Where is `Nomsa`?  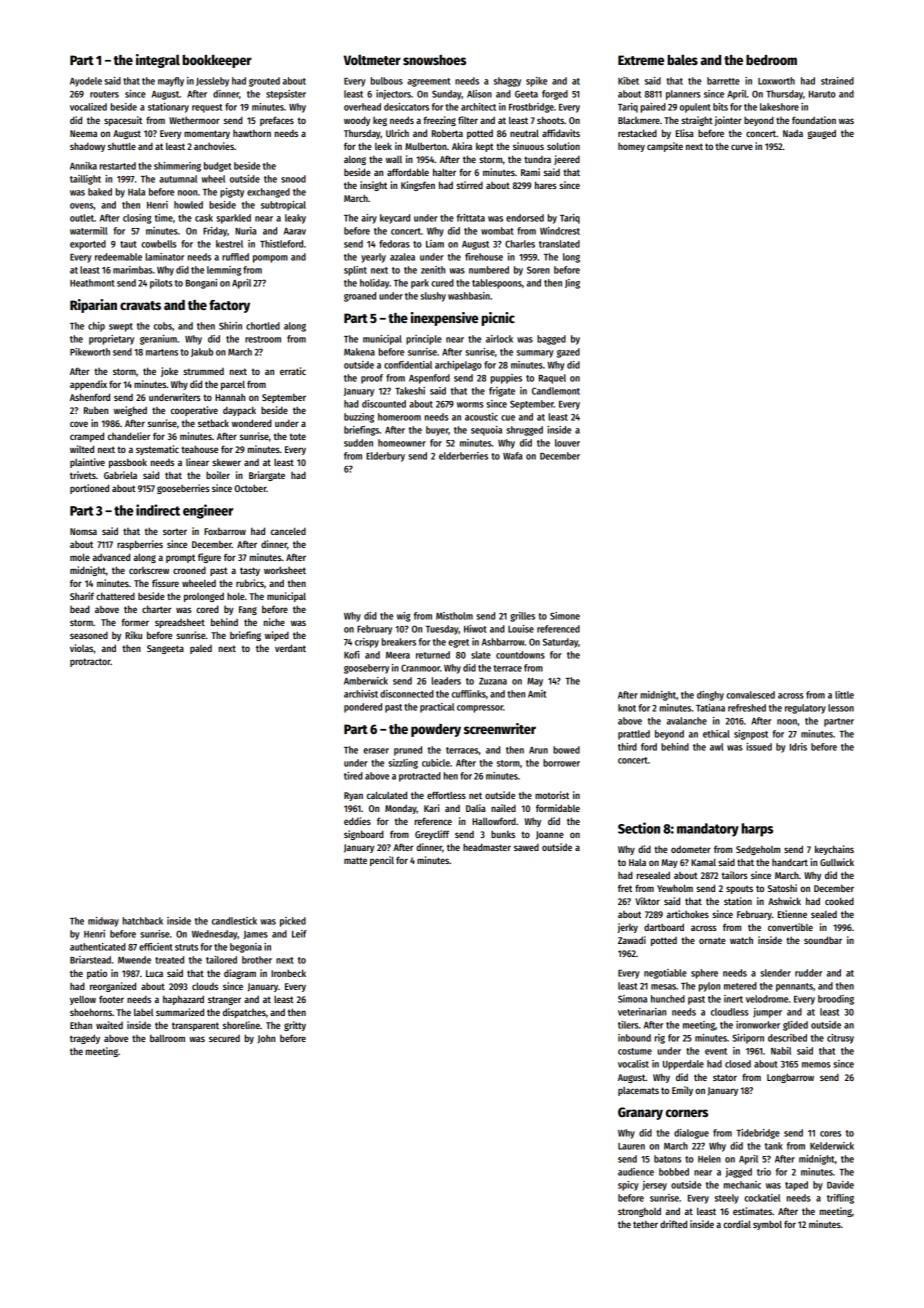 Nomsa is located at coordinates (83, 531).
